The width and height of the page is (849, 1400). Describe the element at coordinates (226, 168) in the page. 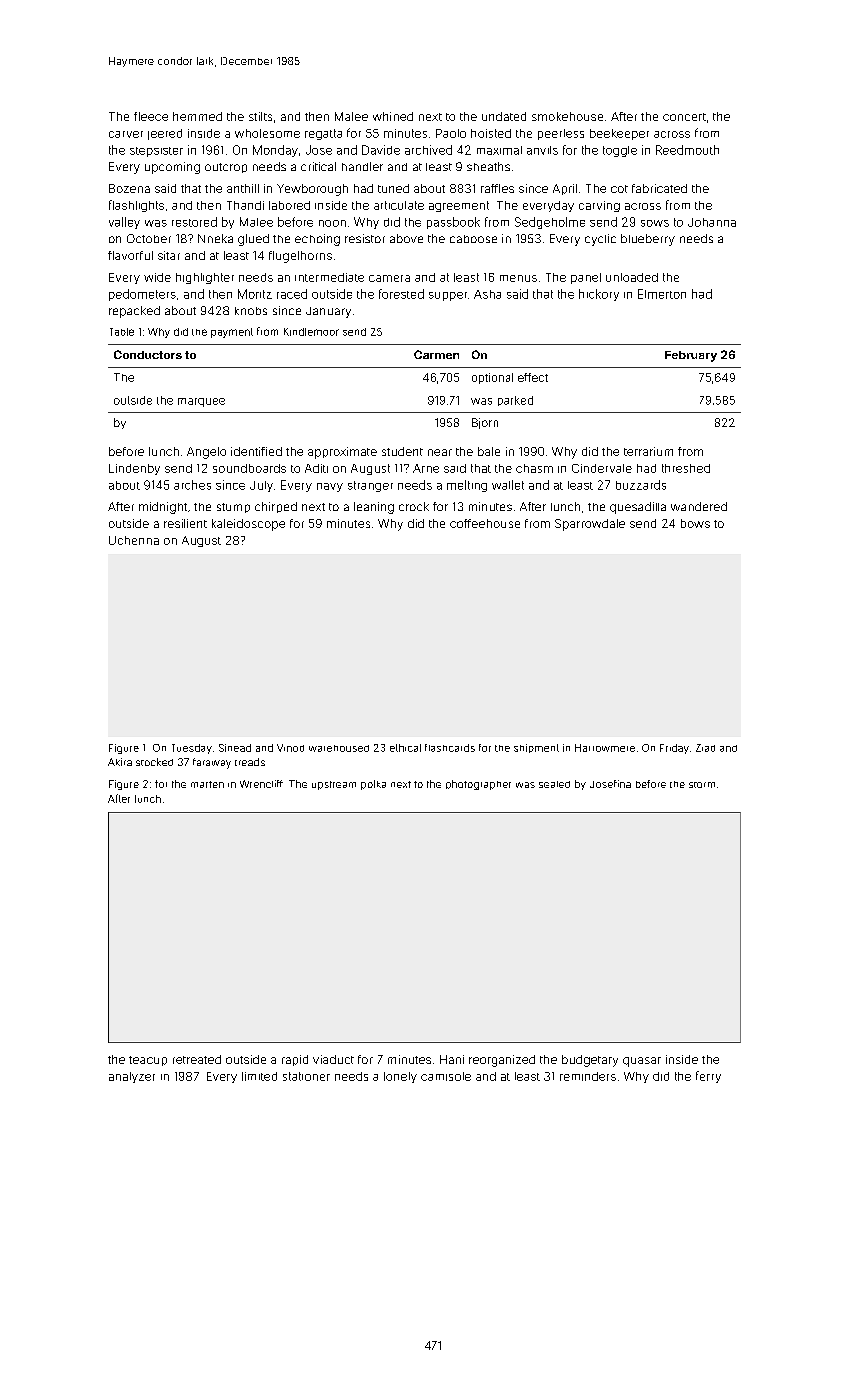

I see `outcrop` at that location.
